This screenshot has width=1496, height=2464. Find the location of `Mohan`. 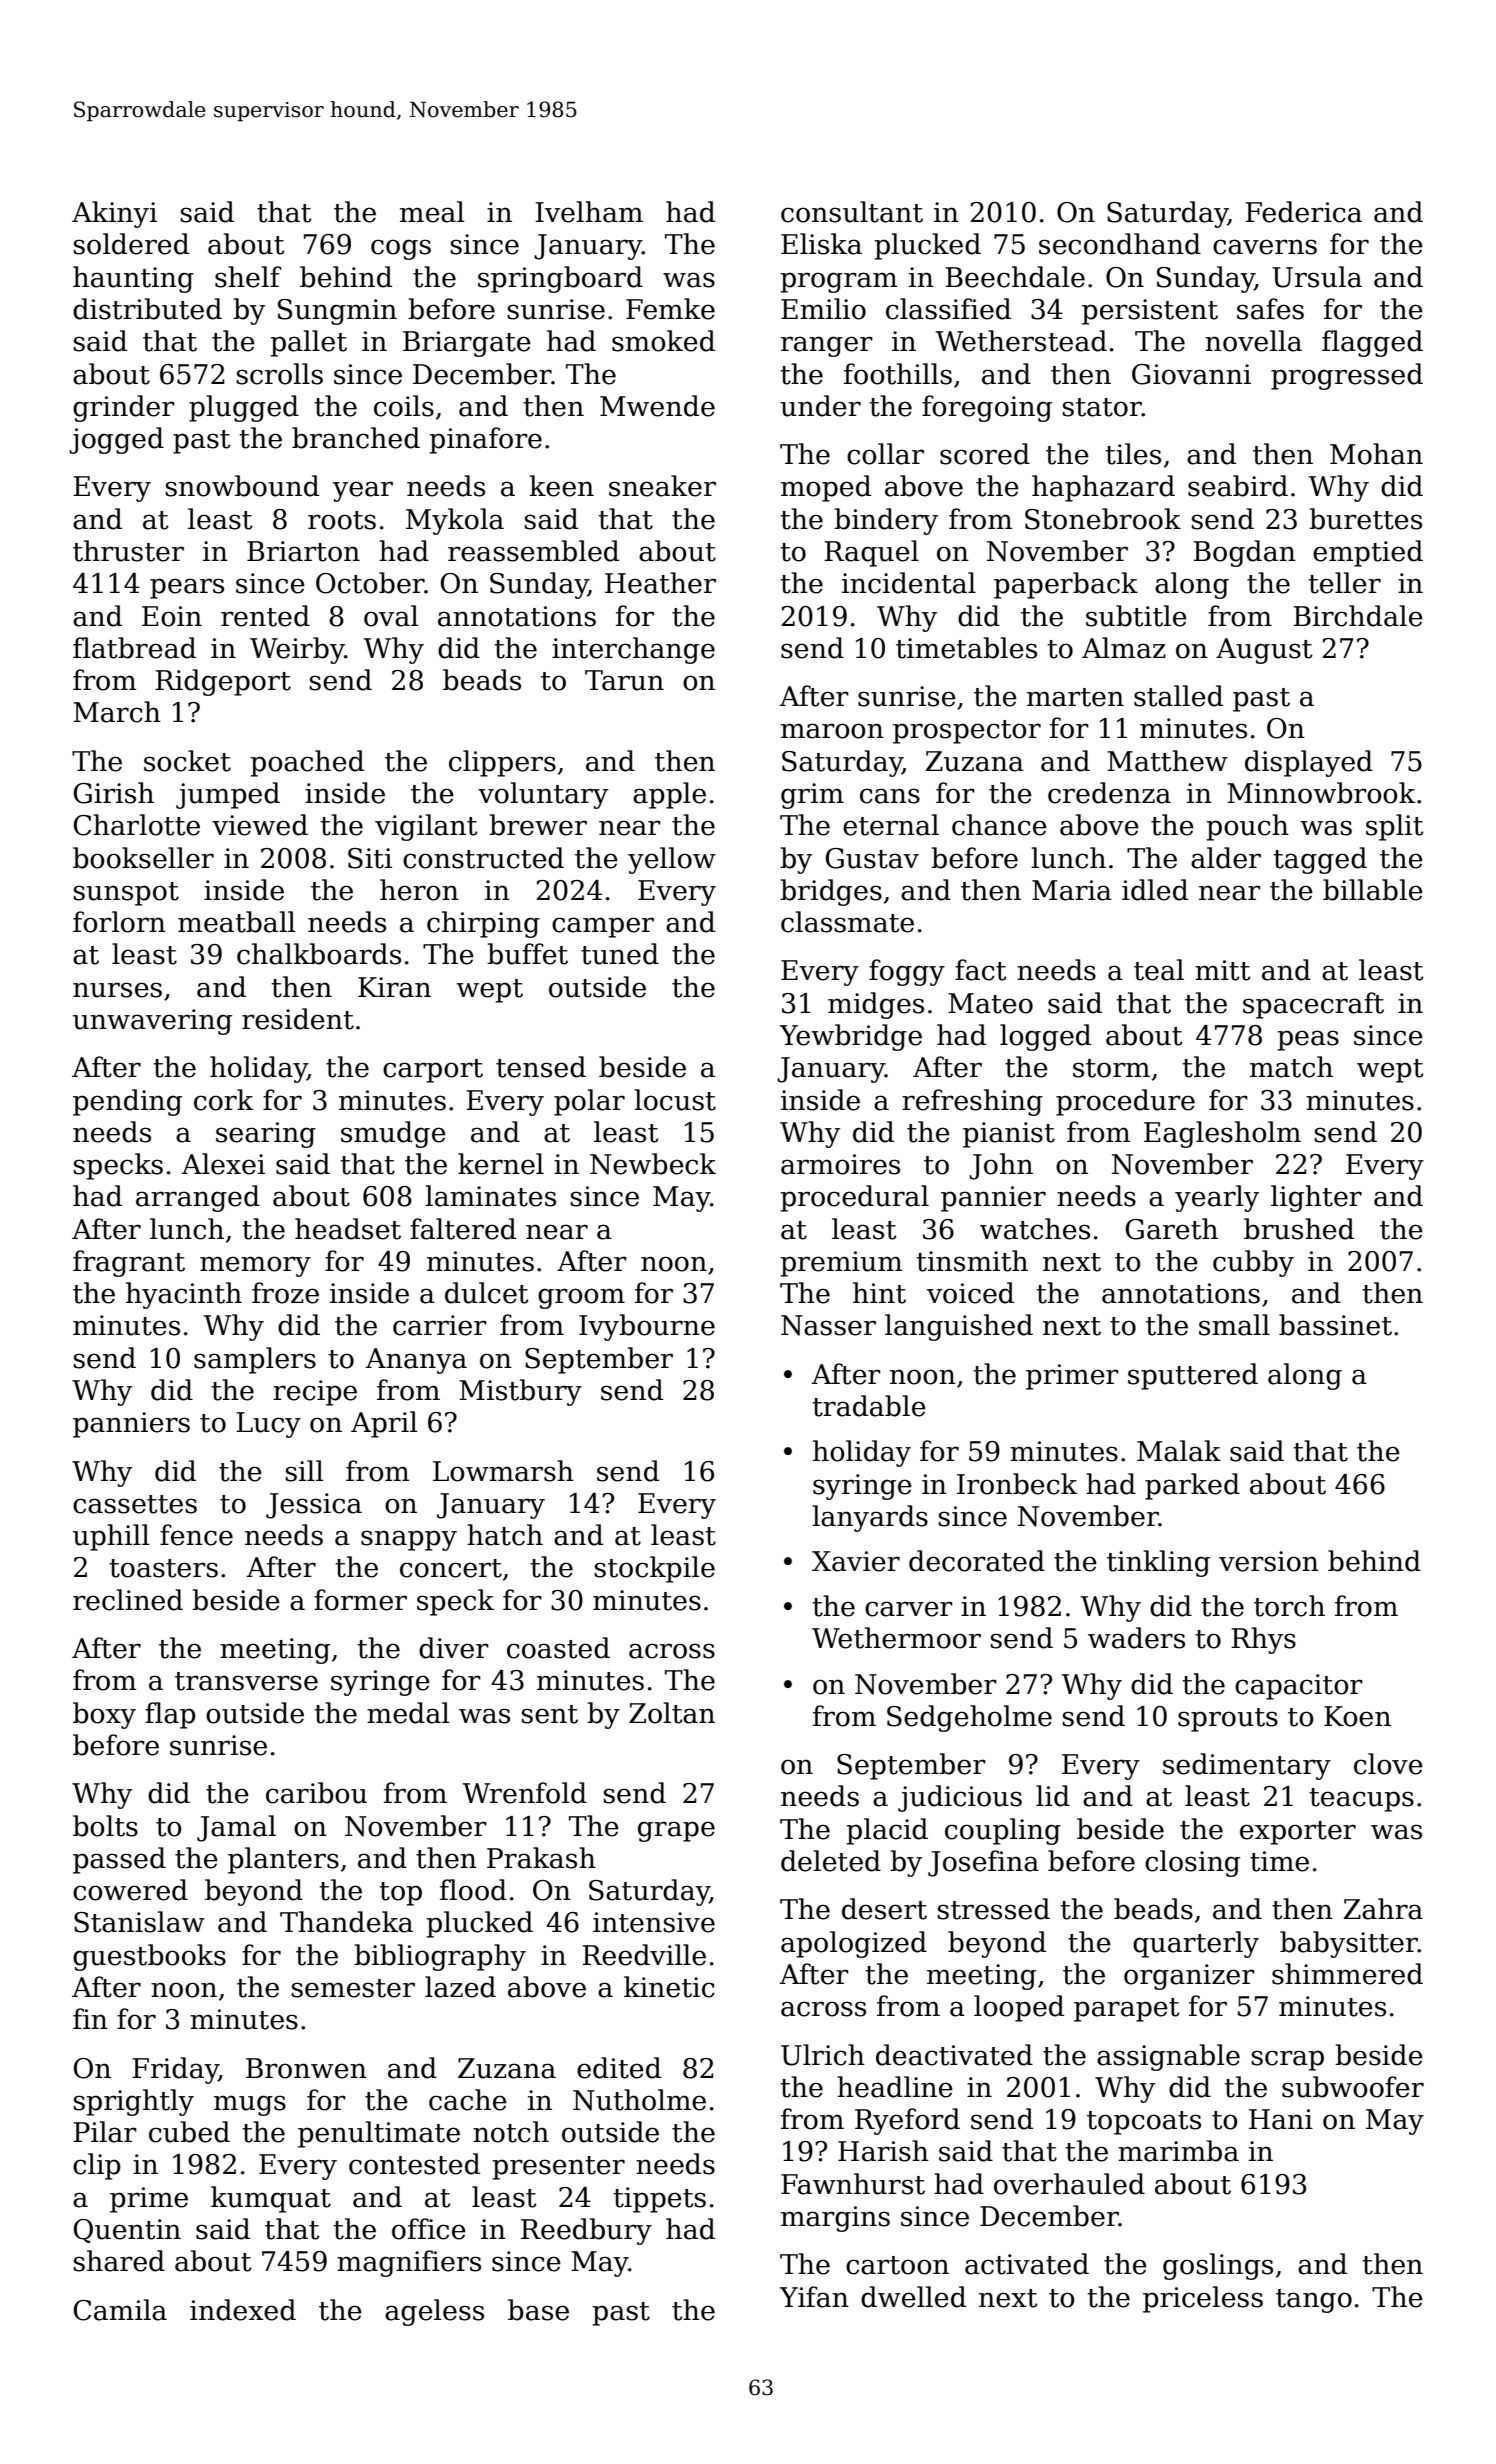

Mohan is located at coordinates (1376, 454).
